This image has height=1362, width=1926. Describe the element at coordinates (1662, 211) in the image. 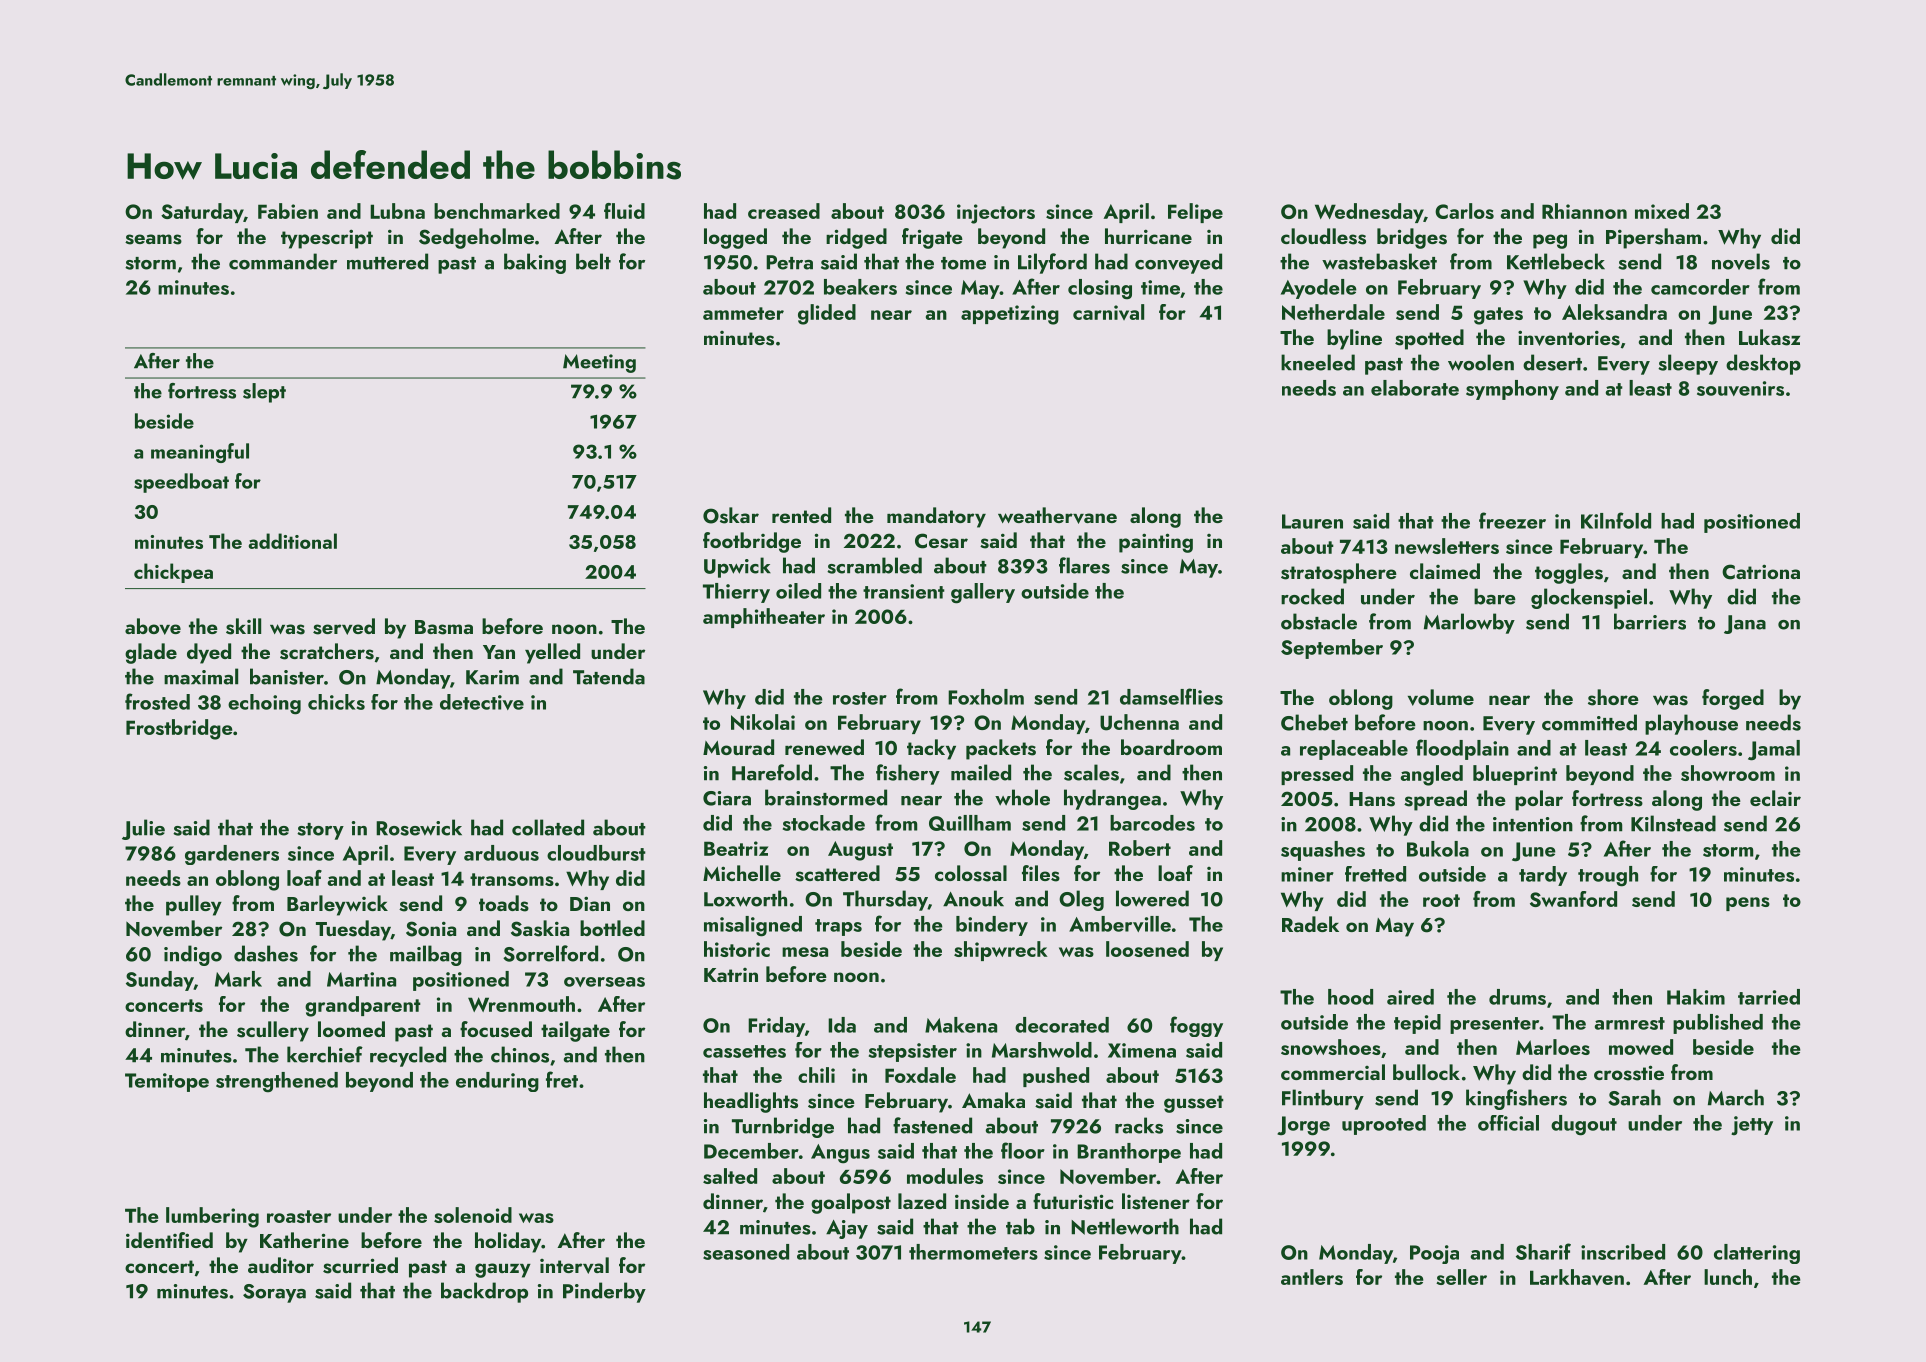

I see `mixed` at that location.
